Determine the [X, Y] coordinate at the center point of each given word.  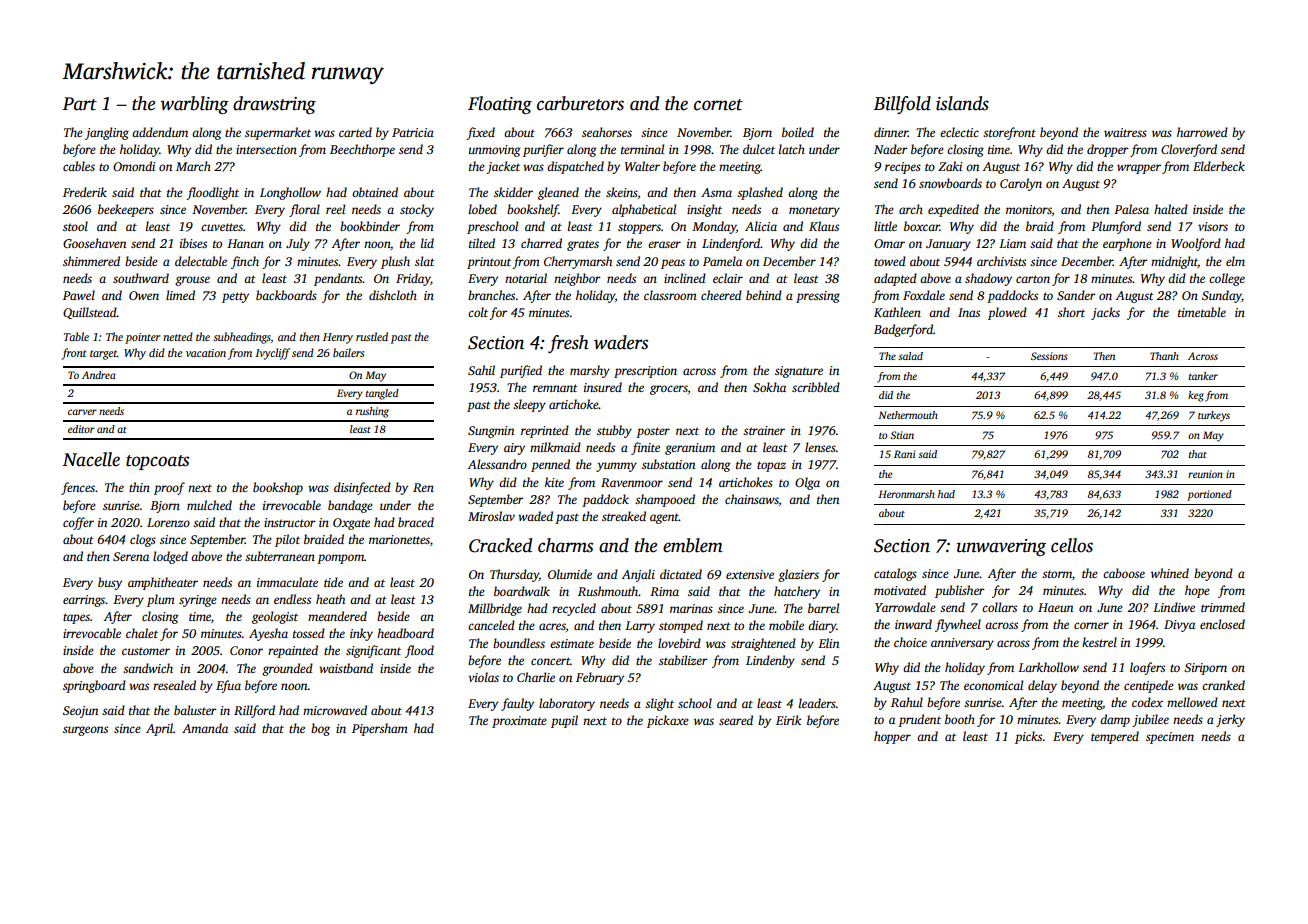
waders [621, 342]
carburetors [580, 103]
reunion [1205, 474]
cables [79, 166]
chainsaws [752, 499]
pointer [142, 338]
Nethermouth [908, 415]
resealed [174, 685]
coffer [78, 523]
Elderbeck [1219, 166]
